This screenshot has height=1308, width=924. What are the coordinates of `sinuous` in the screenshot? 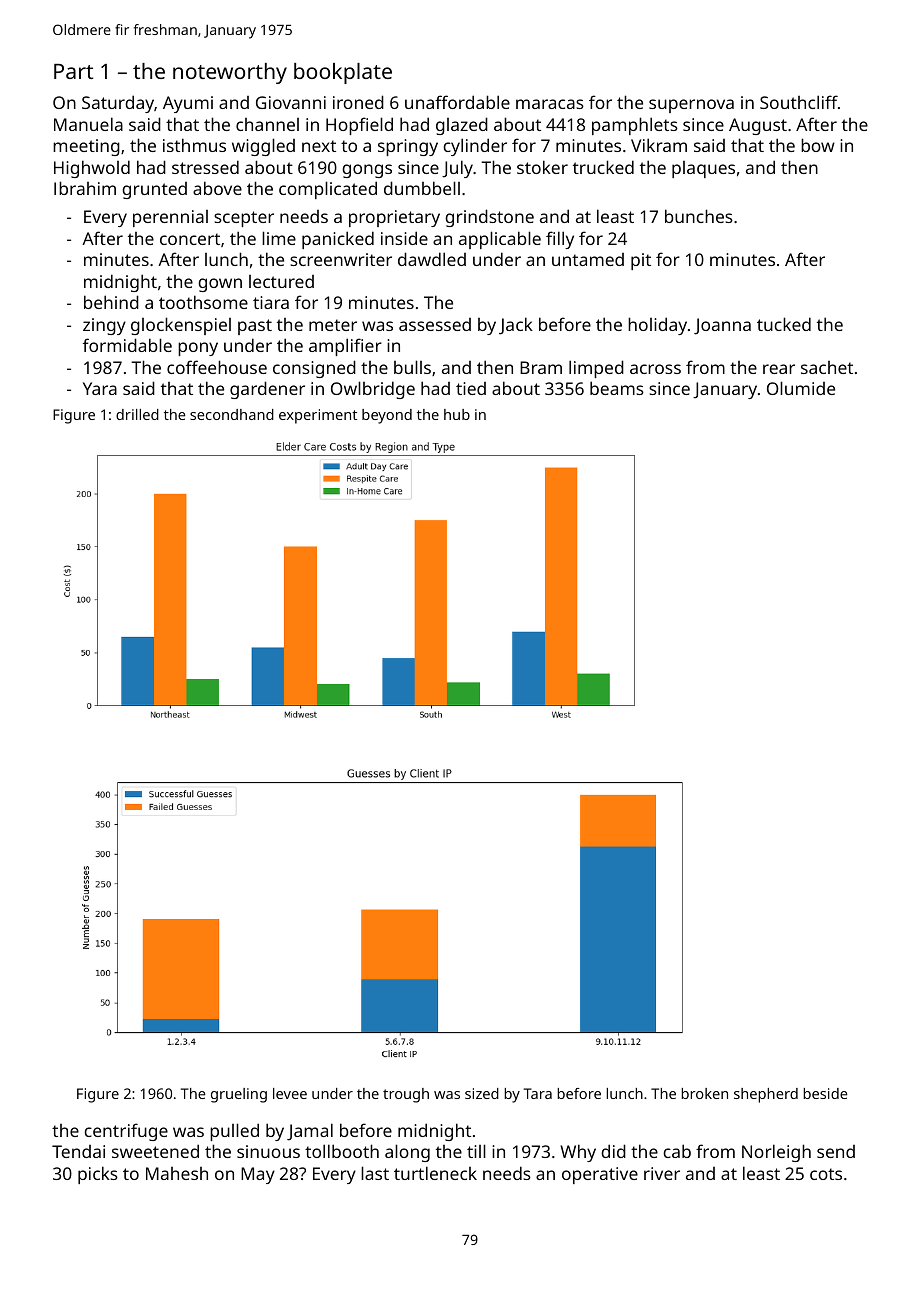 It's located at (268, 1151).
